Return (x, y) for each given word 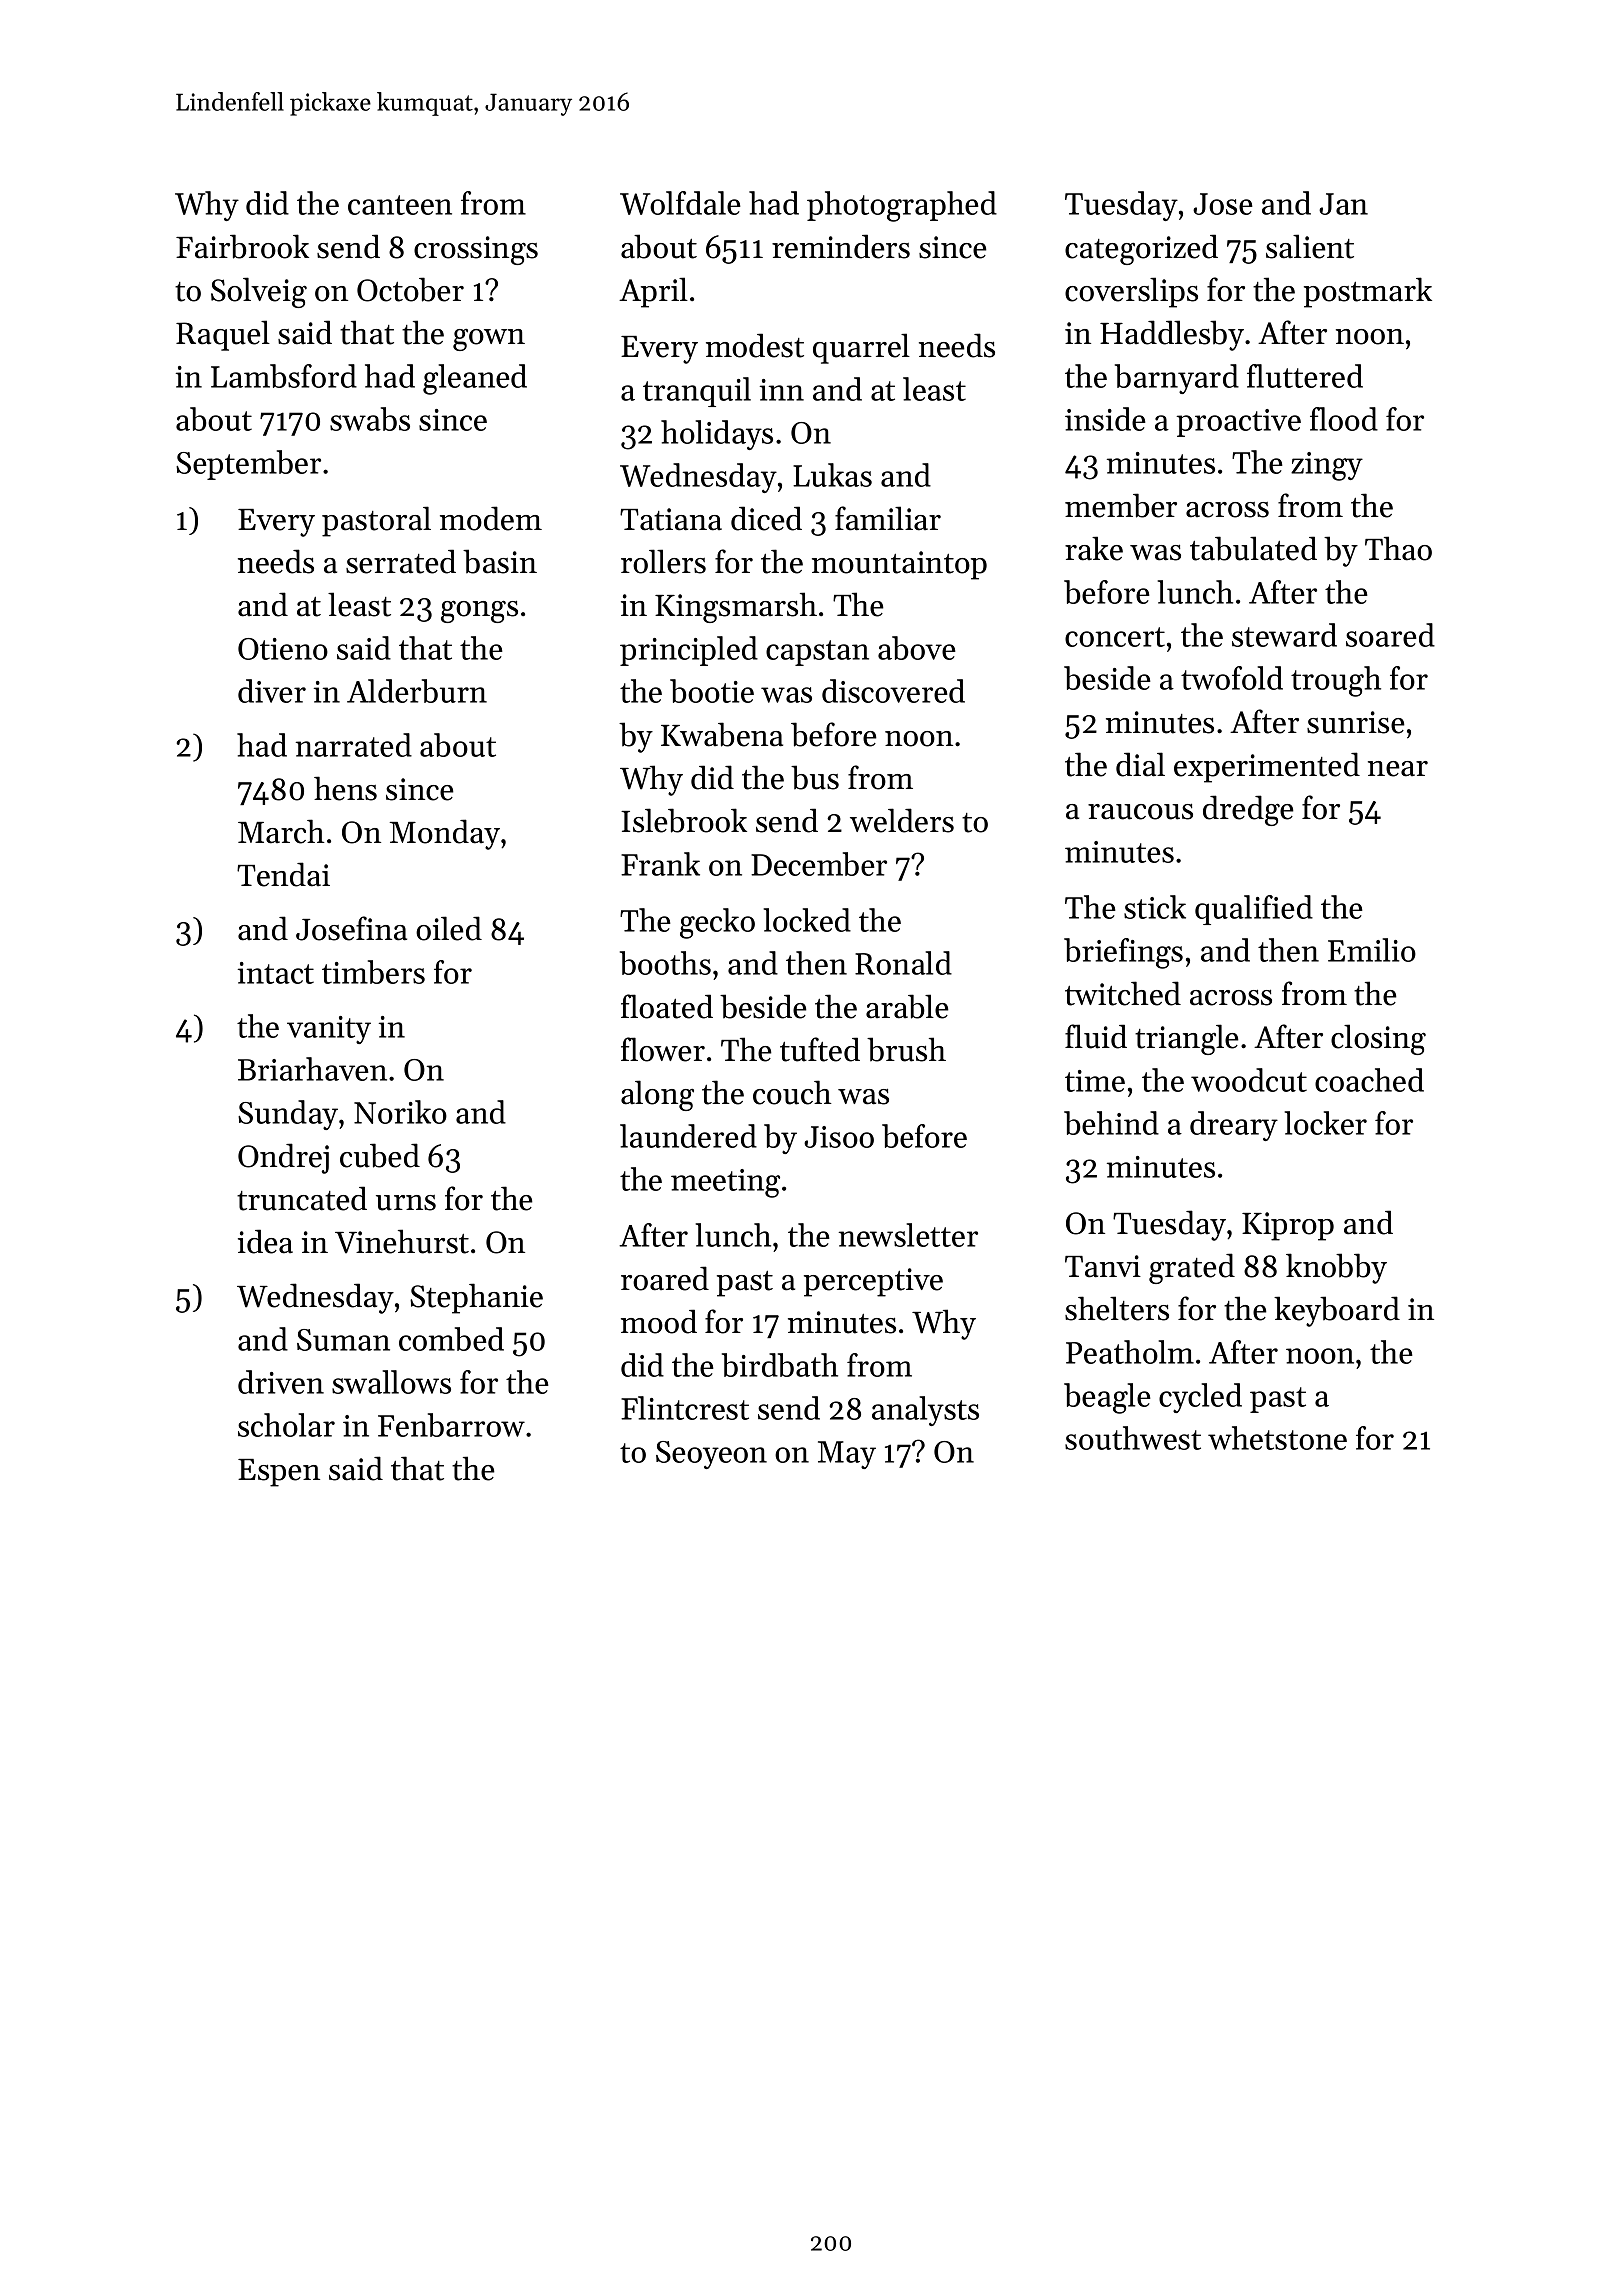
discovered (893, 691)
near (1398, 769)
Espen (279, 1473)
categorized (1141, 249)
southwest (1133, 1438)
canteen (400, 205)
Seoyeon (711, 1455)
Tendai (283, 874)
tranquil (697, 392)
